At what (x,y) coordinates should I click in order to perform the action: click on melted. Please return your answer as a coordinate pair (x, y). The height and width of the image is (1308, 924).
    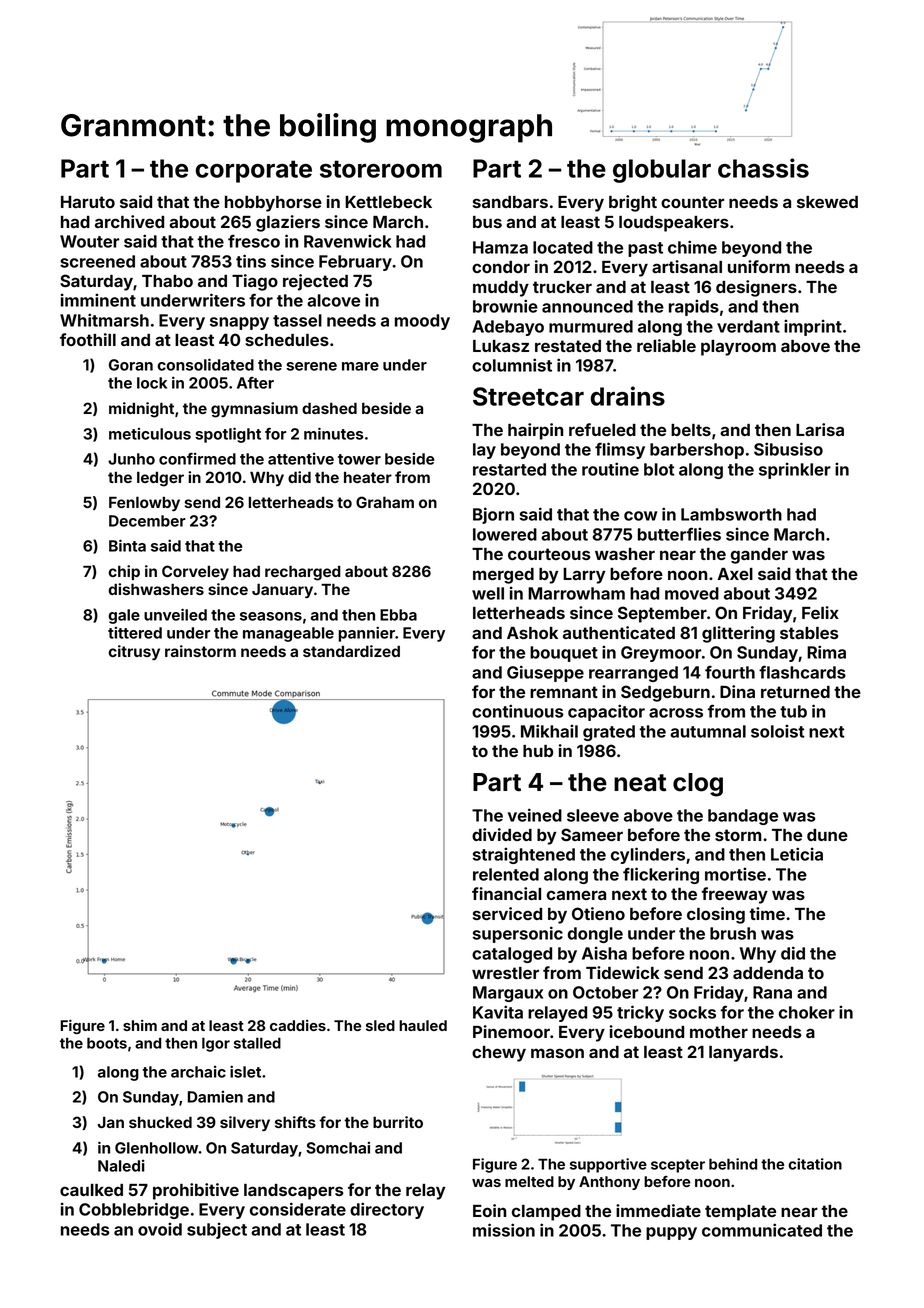
    Looking at the image, I should click on (529, 1181).
